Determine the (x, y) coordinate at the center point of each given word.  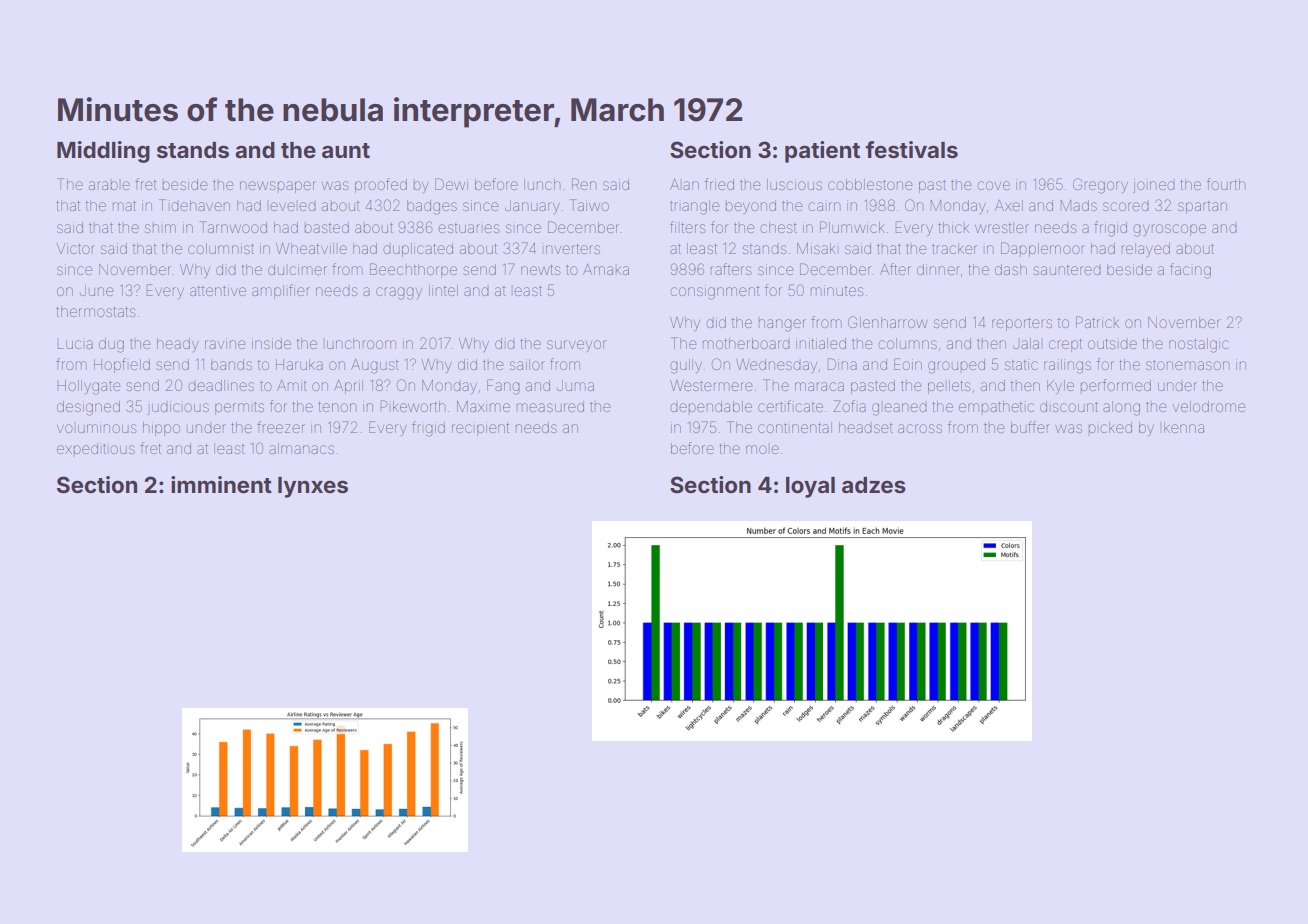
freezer (281, 427)
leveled (292, 206)
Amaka (606, 269)
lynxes (313, 487)
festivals (912, 150)
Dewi (451, 184)
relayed (1145, 250)
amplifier (281, 291)
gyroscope (1169, 230)
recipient (480, 429)
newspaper (278, 187)
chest (778, 227)
